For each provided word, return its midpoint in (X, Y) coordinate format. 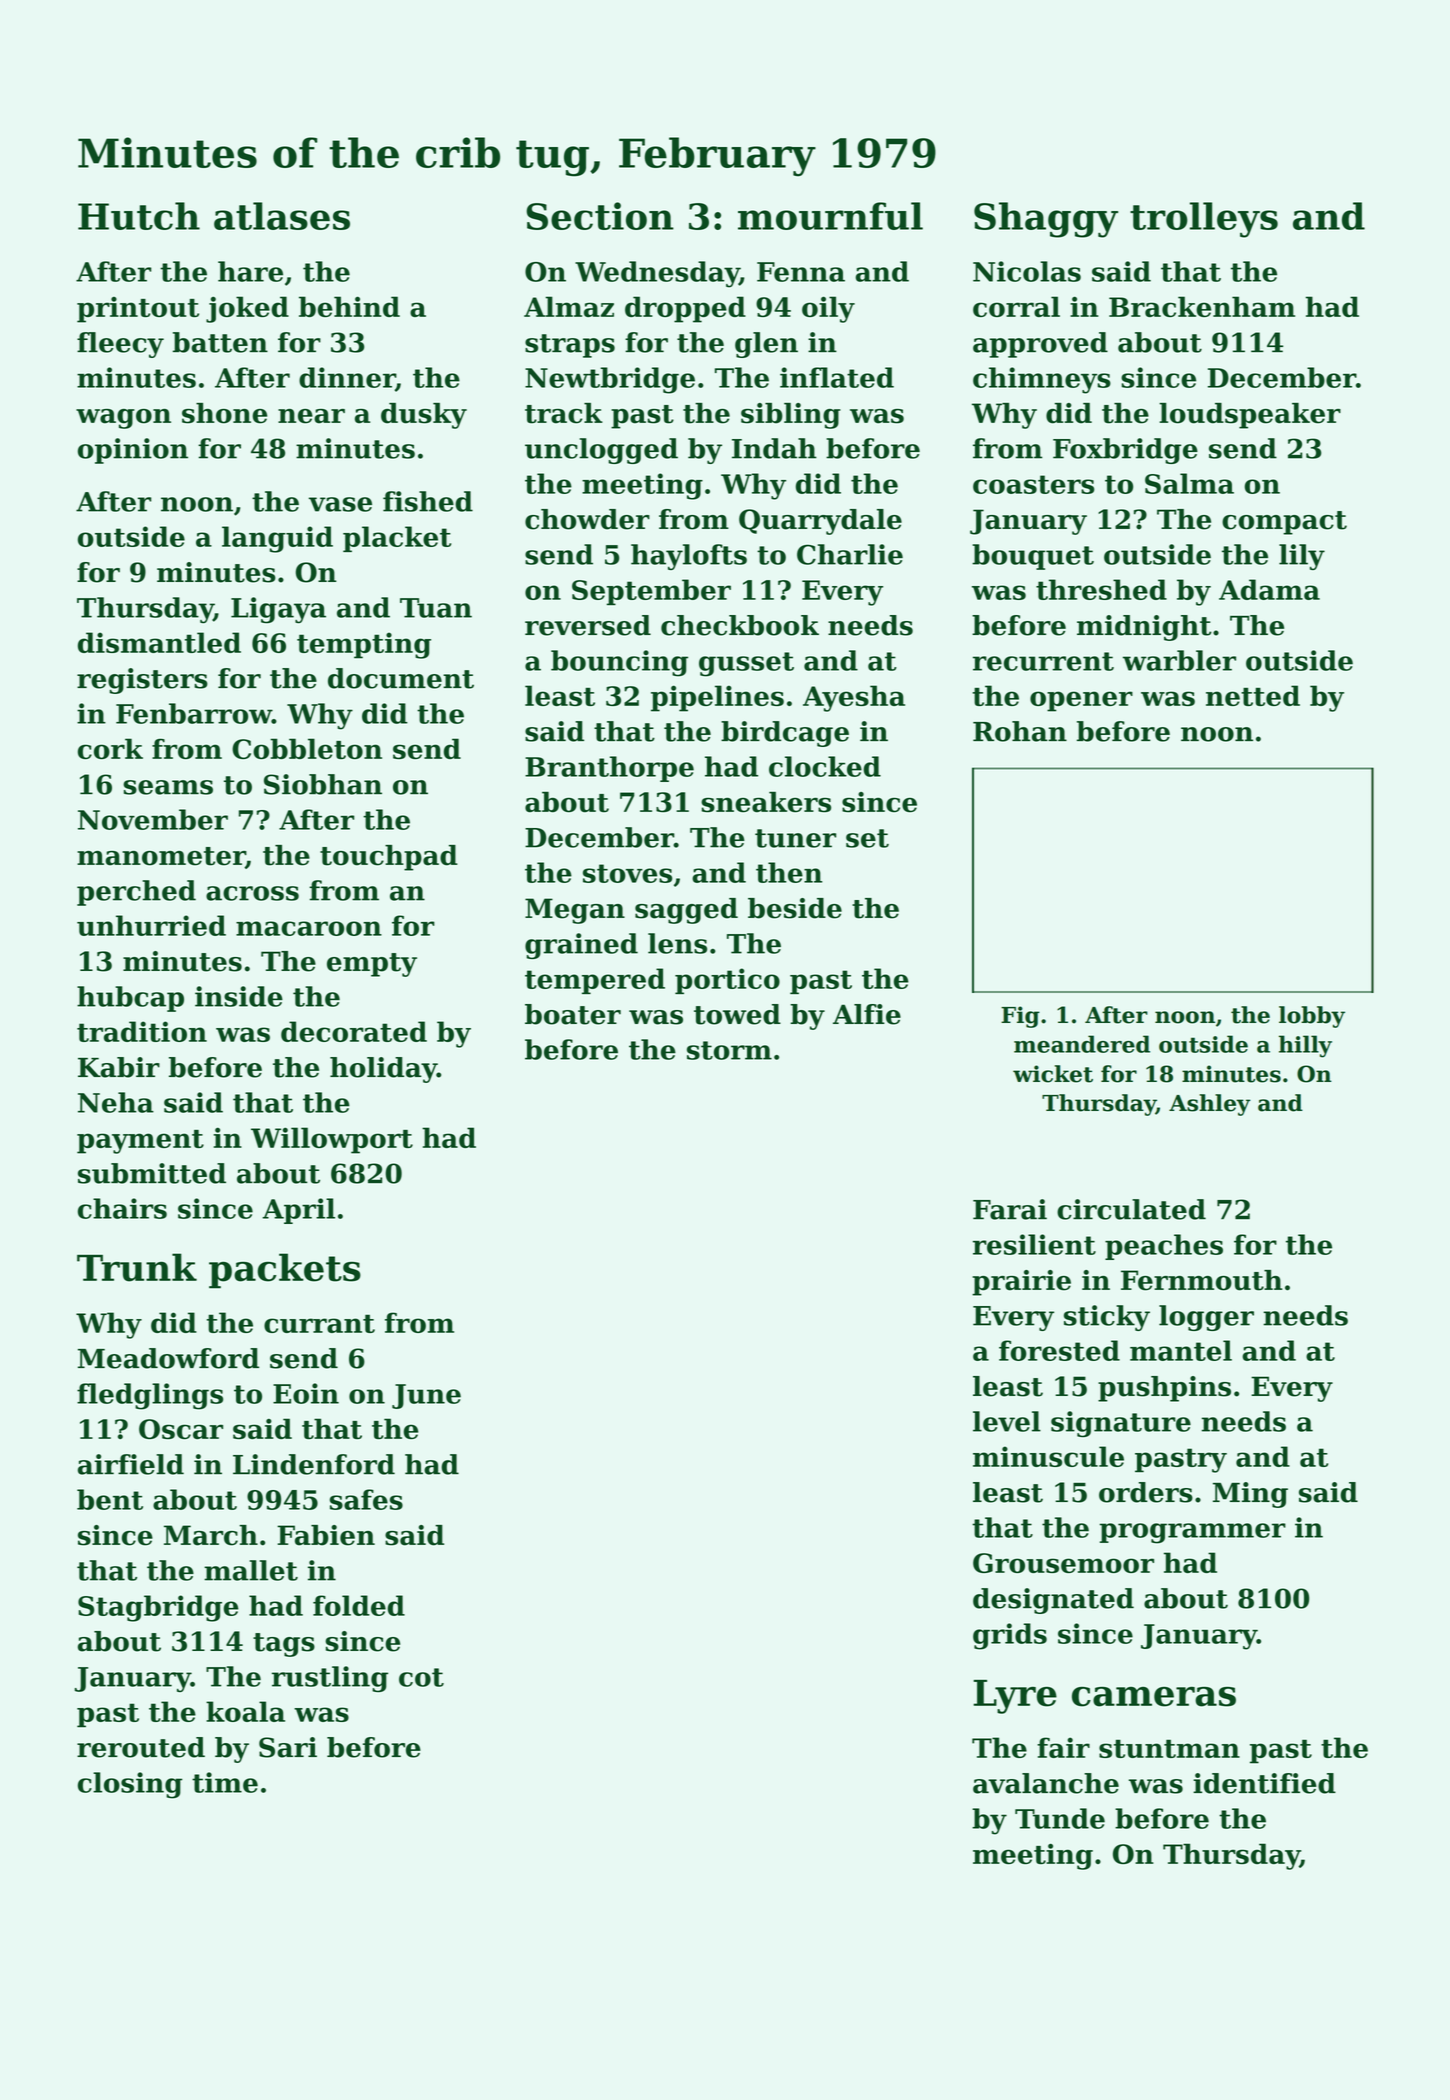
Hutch (139, 216)
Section (600, 216)
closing (130, 1785)
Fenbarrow (194, 713)
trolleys (1204, 220)
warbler (1179, 660)
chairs (122, 1208)
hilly (1305, 1046)
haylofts (689, 557)
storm (729, 1050)
